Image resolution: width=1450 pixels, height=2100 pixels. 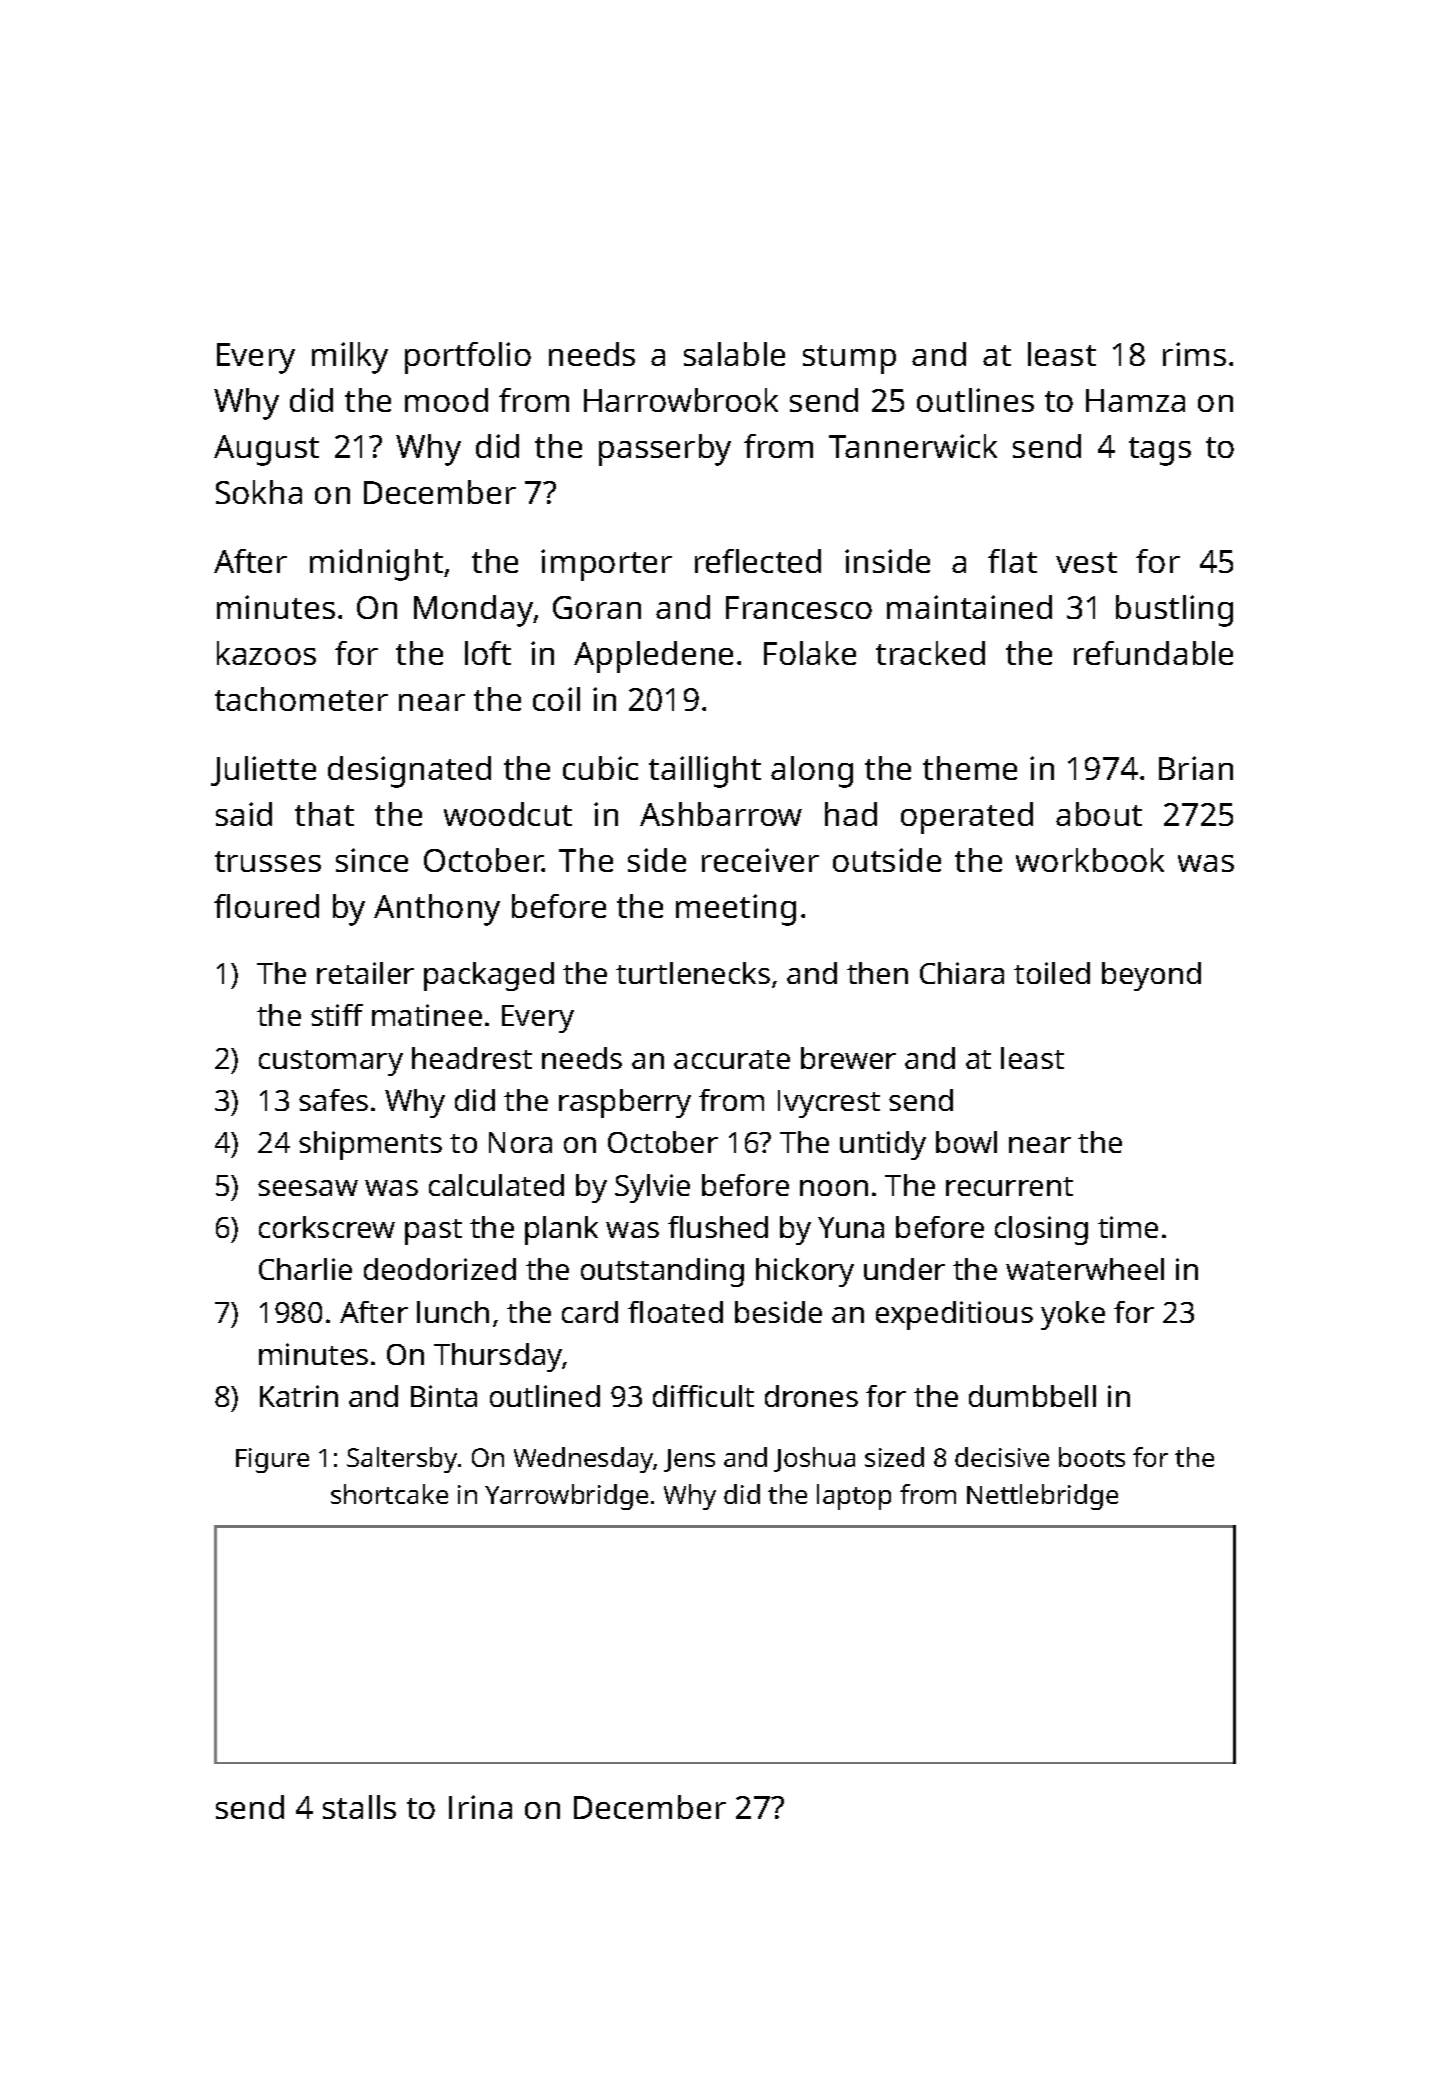 I want to click on salable, so click(x=734, y=354).
